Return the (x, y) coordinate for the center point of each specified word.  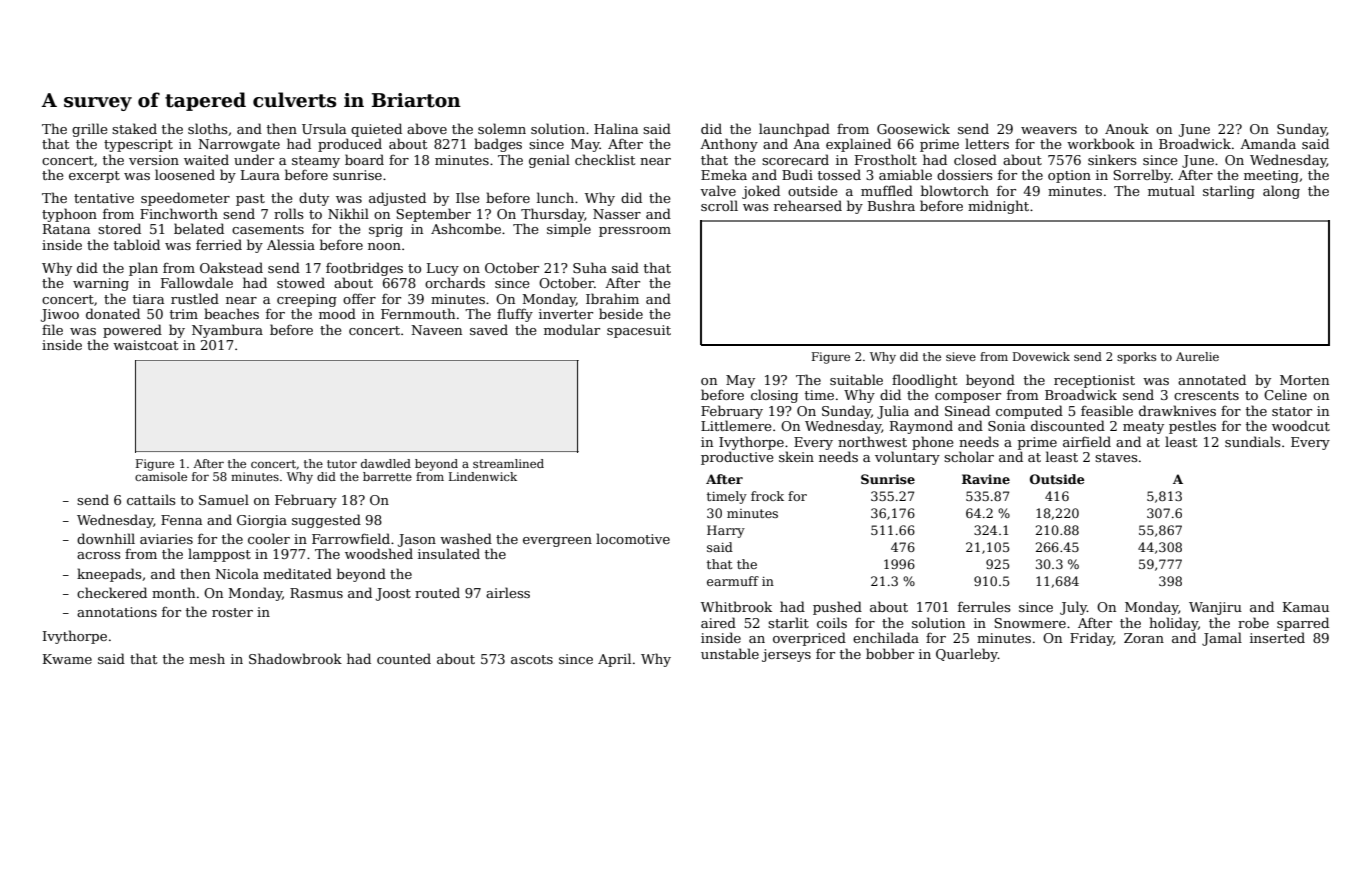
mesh (207, 658)
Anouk (1127, 128)
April (614, 660)
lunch (555, 197)
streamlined (508, 463)
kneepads (109, 575)
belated (199, 228)
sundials (1252, 441)
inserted (1277, 637)
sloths (207, 128)
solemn (502, 128)
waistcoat (145, 345)
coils (832, 622)
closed (975, 159)
